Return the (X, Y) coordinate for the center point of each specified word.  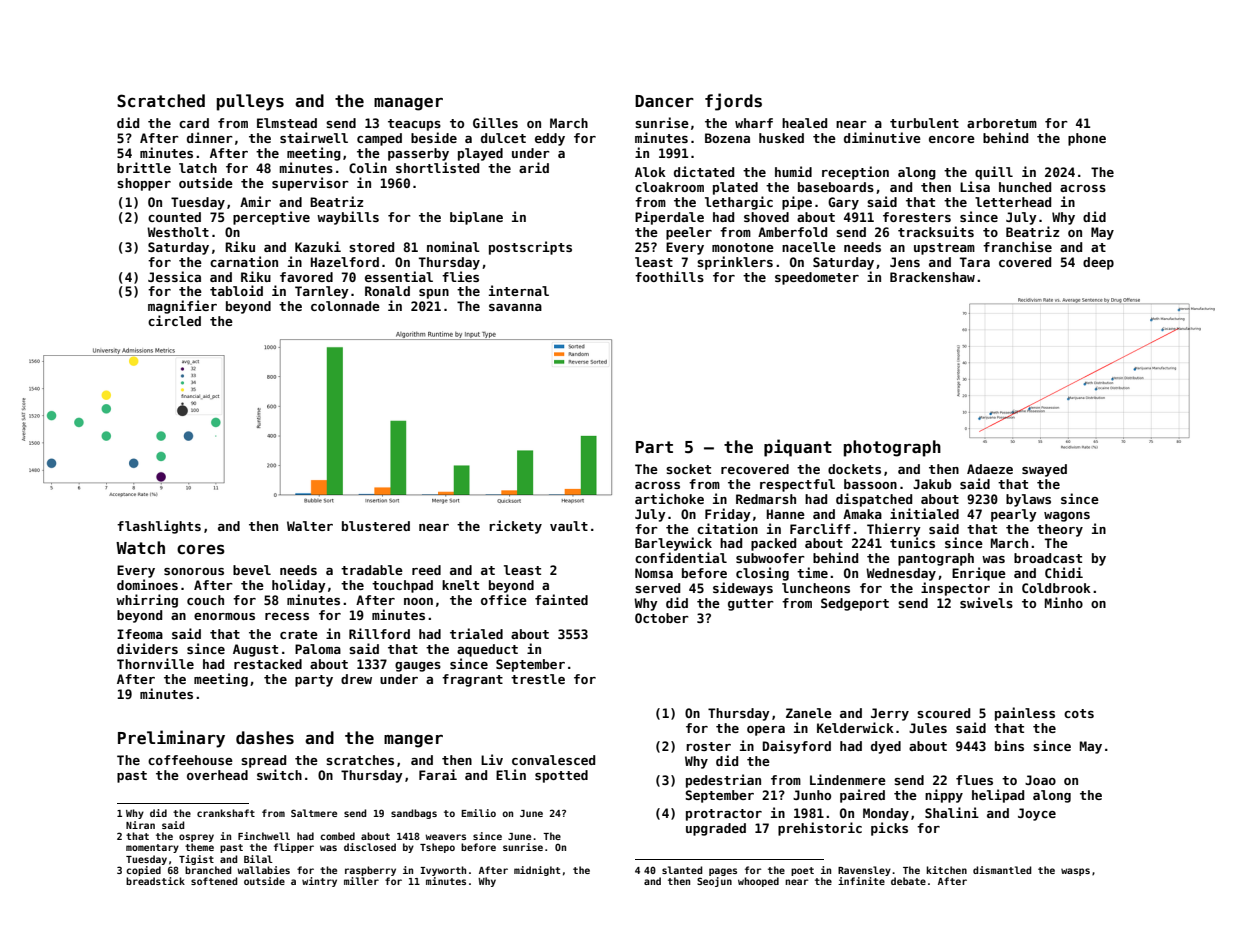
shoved (766, 217)
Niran (140, 825)
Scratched (161, 101)
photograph (892, 448)
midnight (537, 871)
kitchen (946, 870)
